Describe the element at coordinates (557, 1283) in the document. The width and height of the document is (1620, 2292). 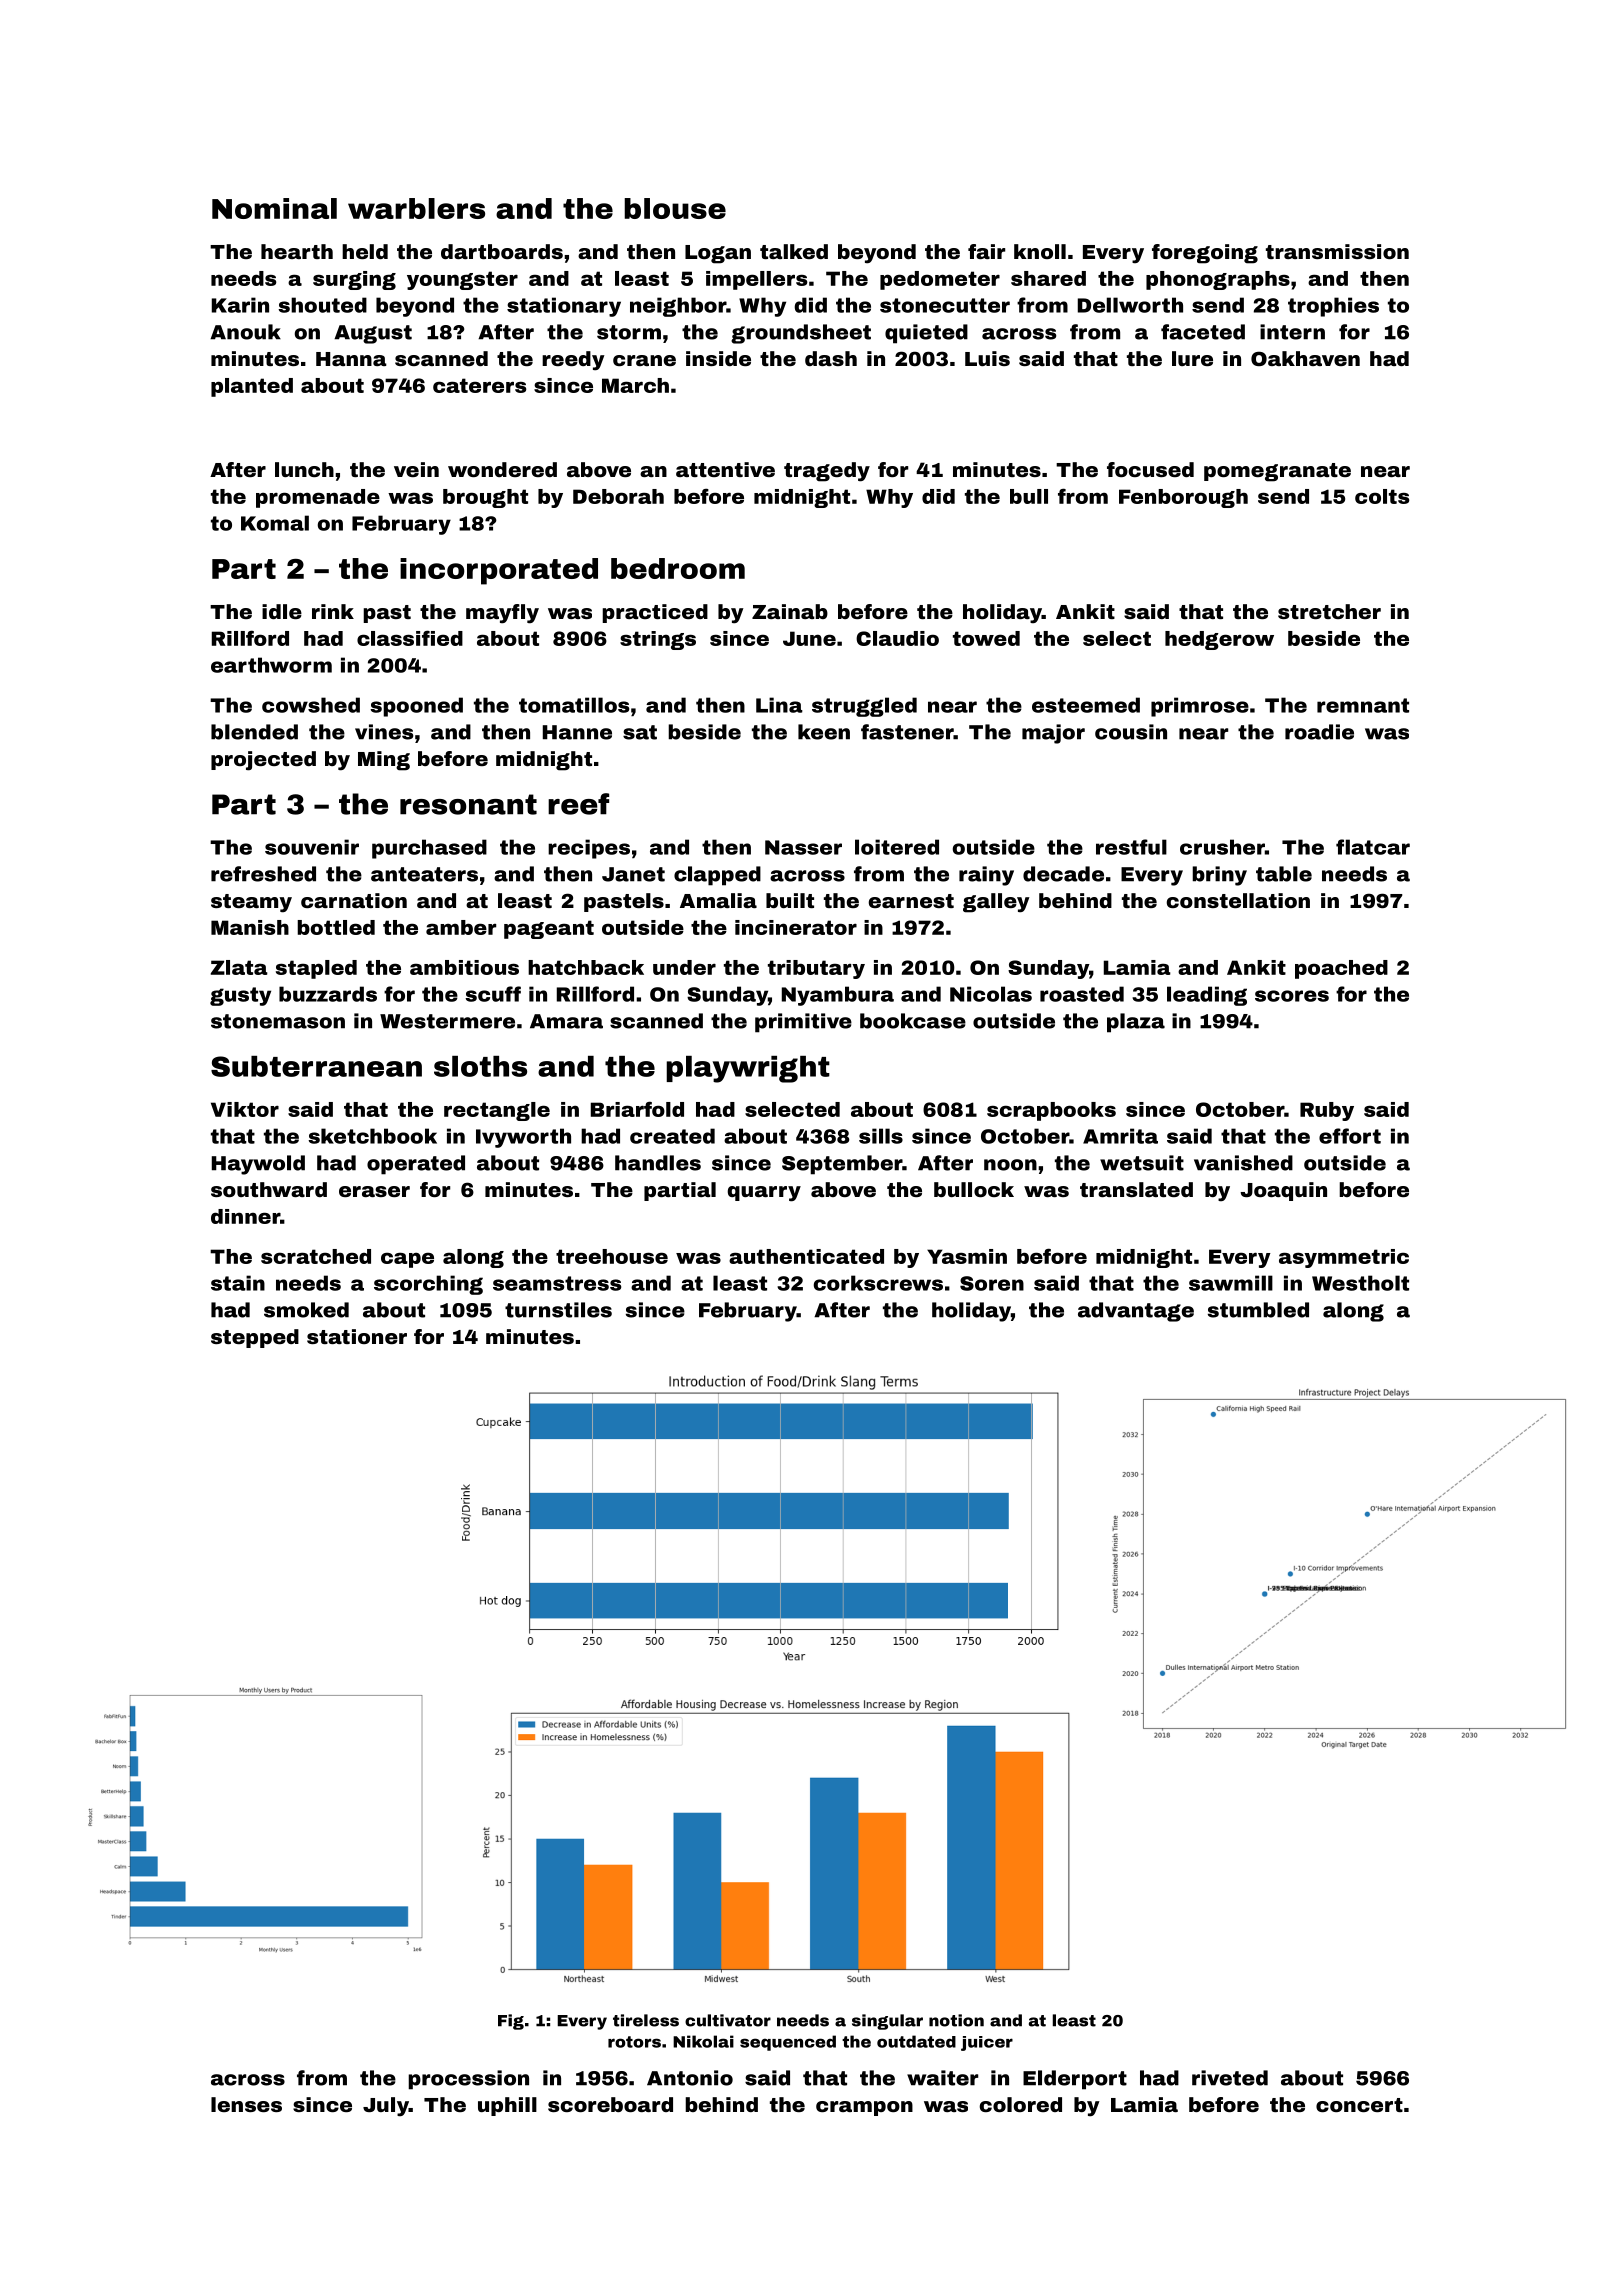
I see `seamstress` at that location.
